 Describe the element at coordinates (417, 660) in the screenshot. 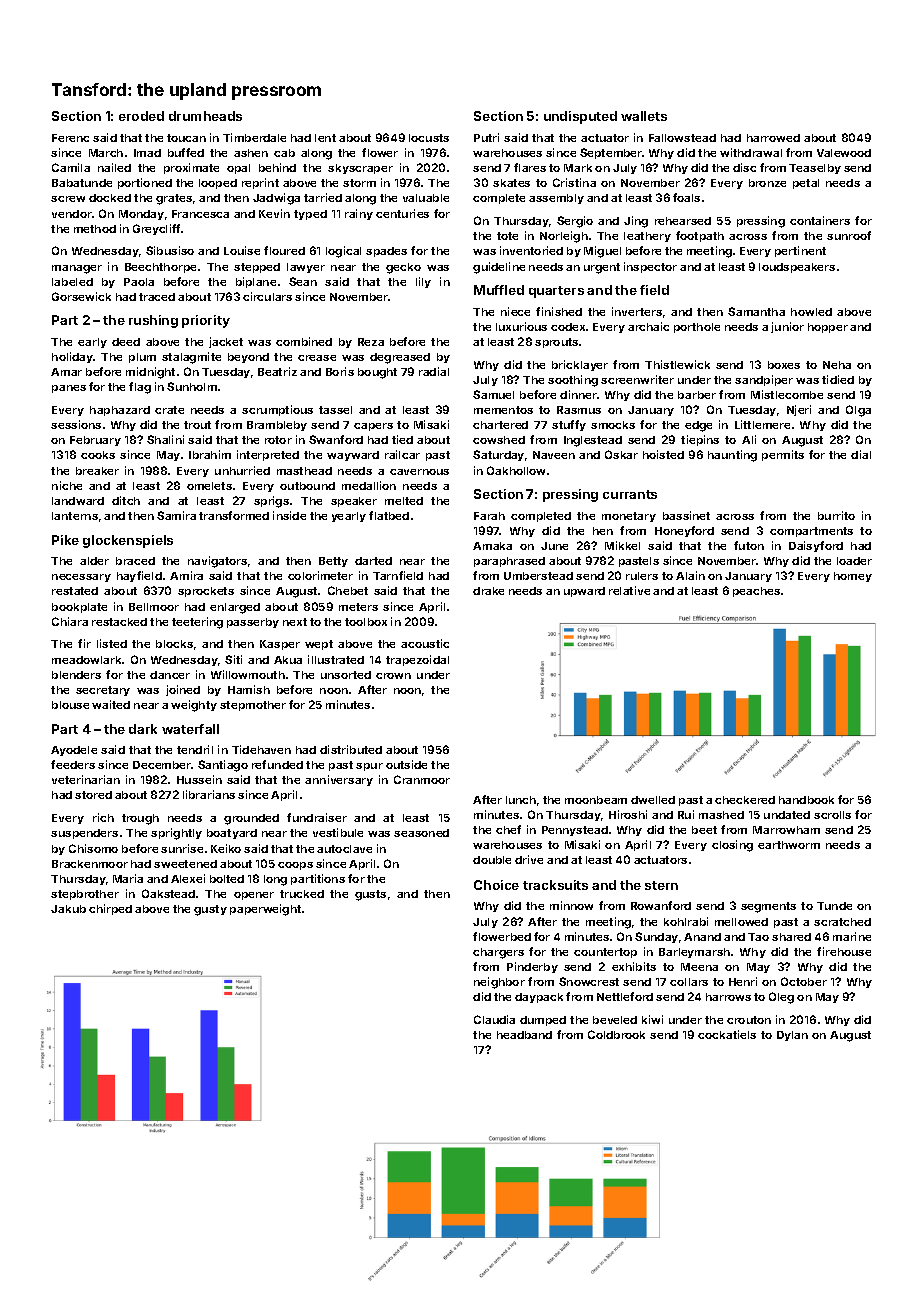

I see `trapezoidal` at that location.
